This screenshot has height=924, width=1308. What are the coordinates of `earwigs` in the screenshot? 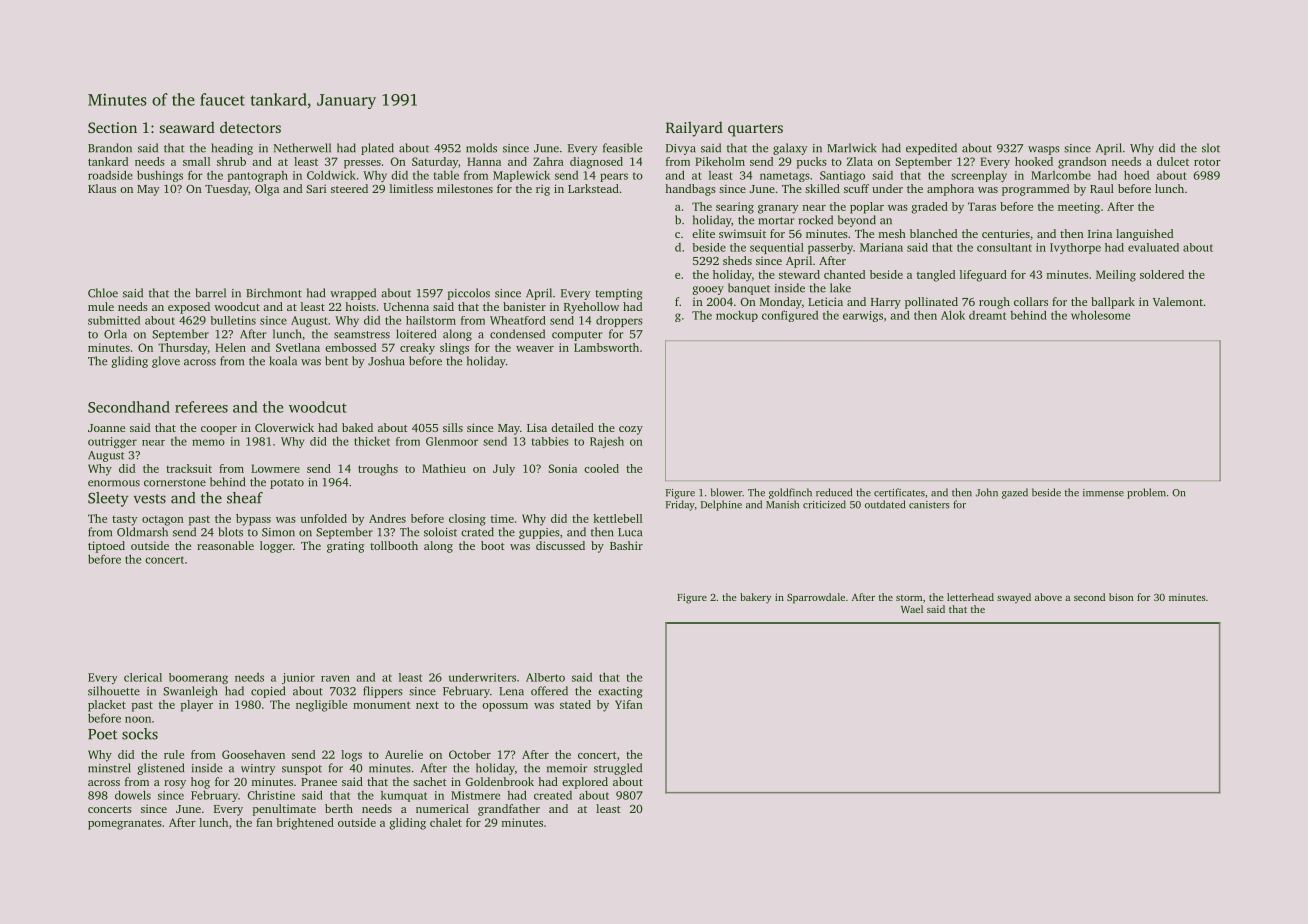 It's located at (863, 316).
